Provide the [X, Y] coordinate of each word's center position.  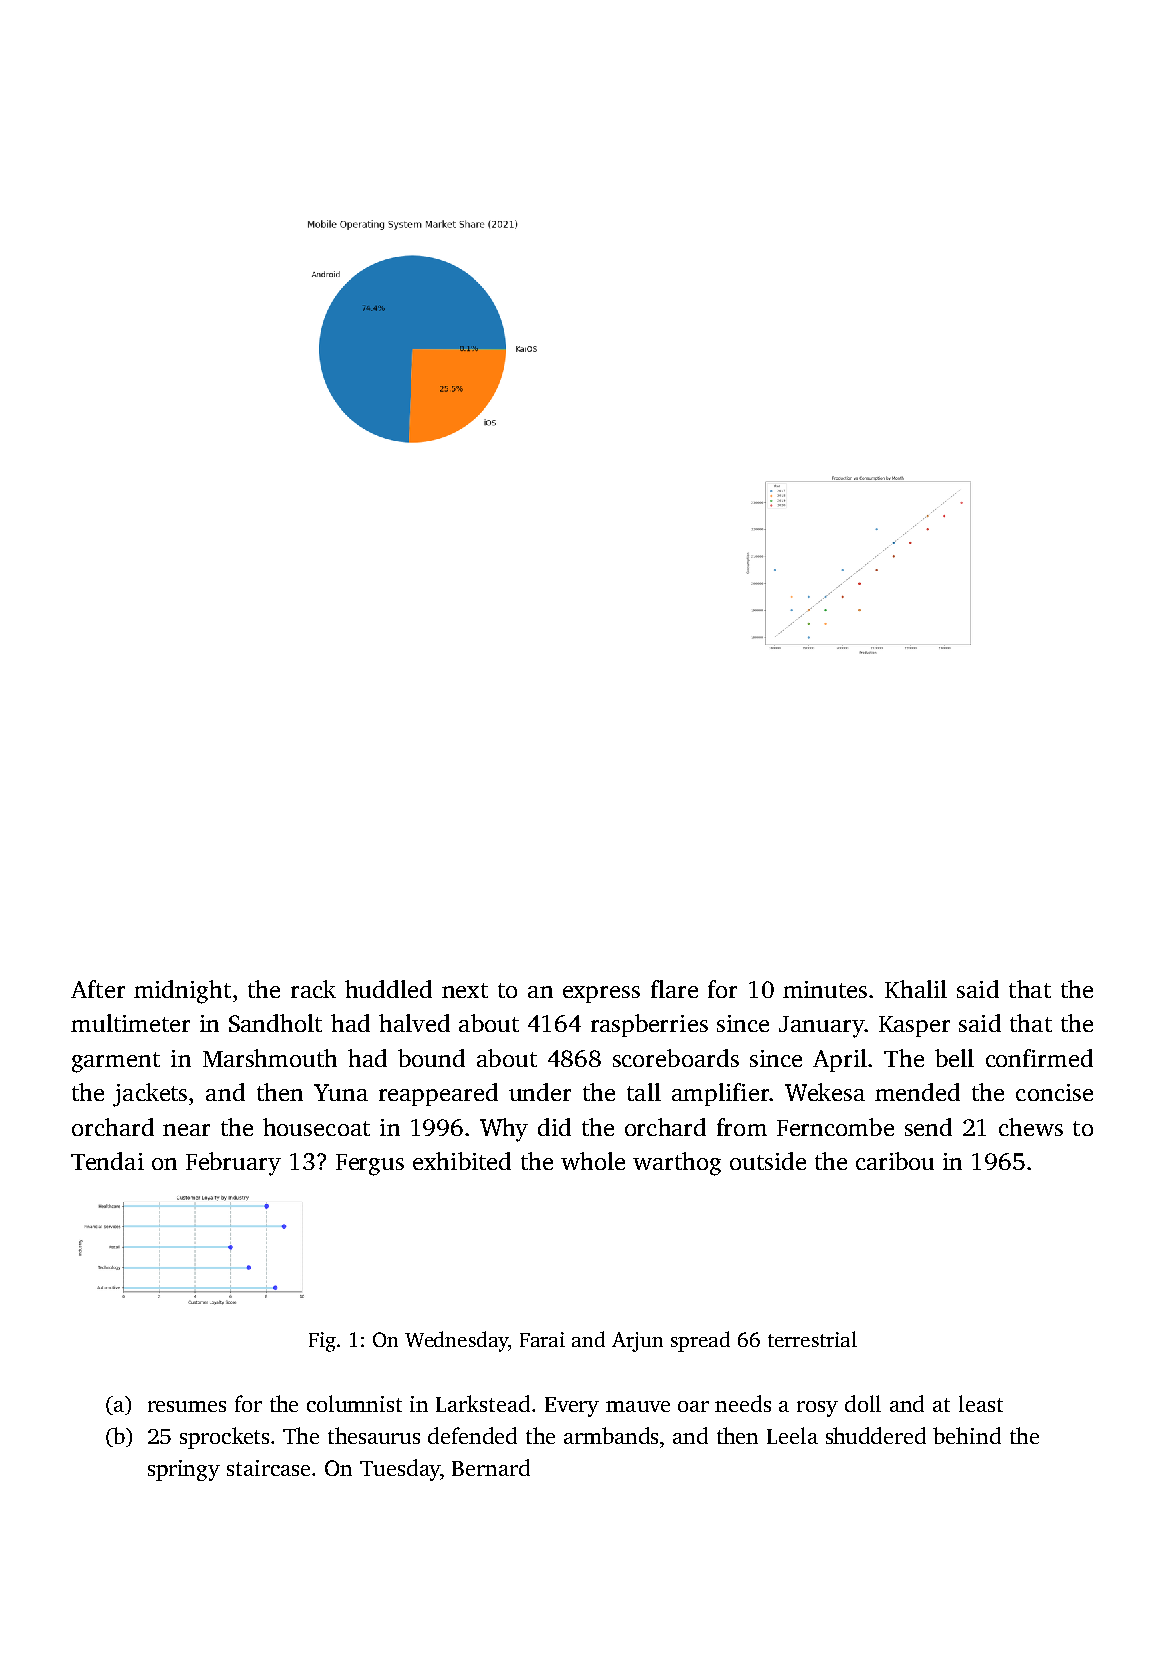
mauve [638, 1406]
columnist [354, 1403]
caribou [895, 1161]
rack [313, 989]
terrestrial [812, 1339]
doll [863, 1403]
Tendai [107, 1161]
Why [504, 1130]
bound [431, 1058]
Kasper [914, 1026]
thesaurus [374, 1435]
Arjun [637, 1342]
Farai [542, 1339]
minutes [825, 989]
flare [674, 989]
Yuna [341, 1092]
